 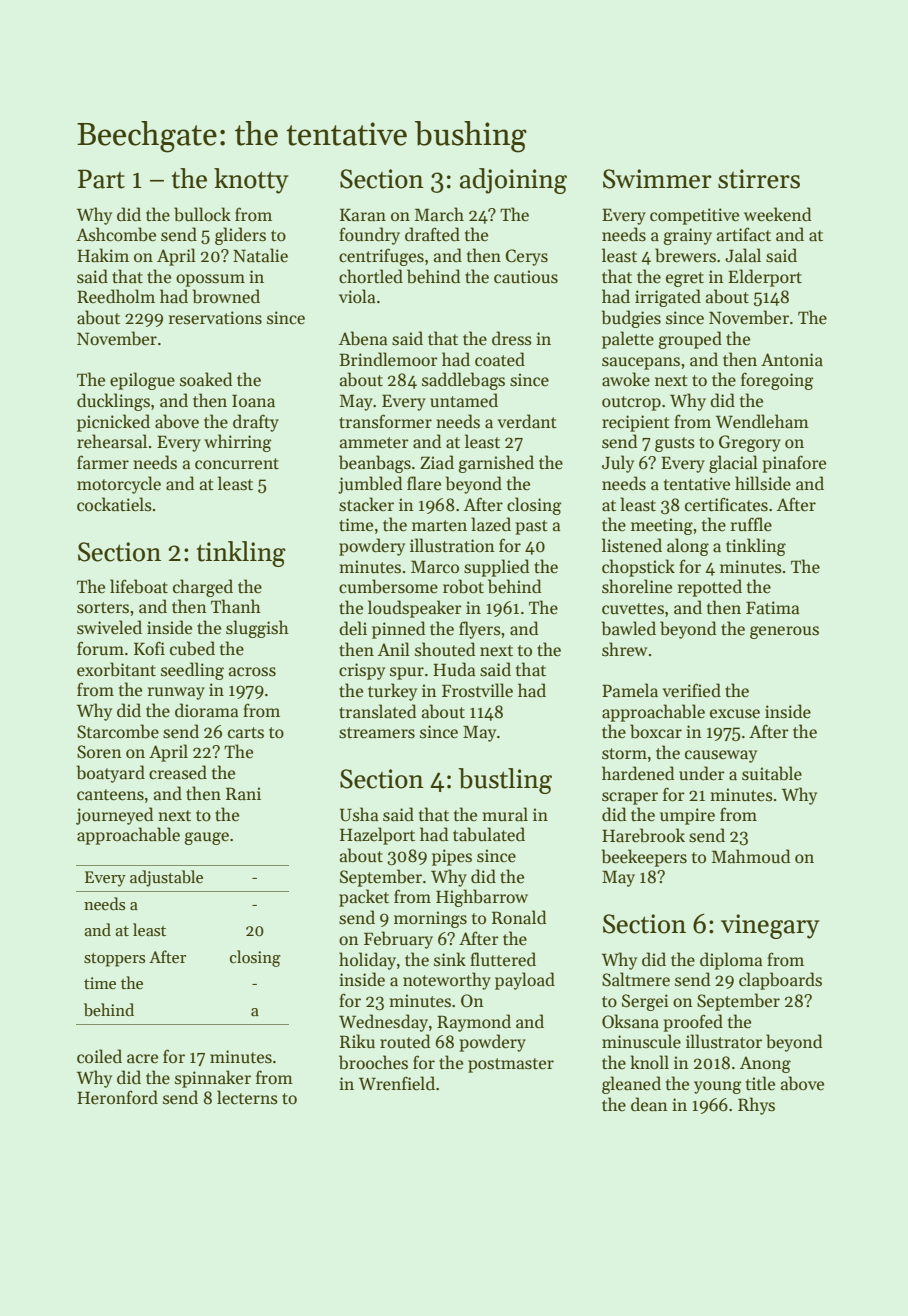 What do you see at coordinates (247, 1097) in the screenshot?
I see `lecterns` at bounding box center [247, 1097].
